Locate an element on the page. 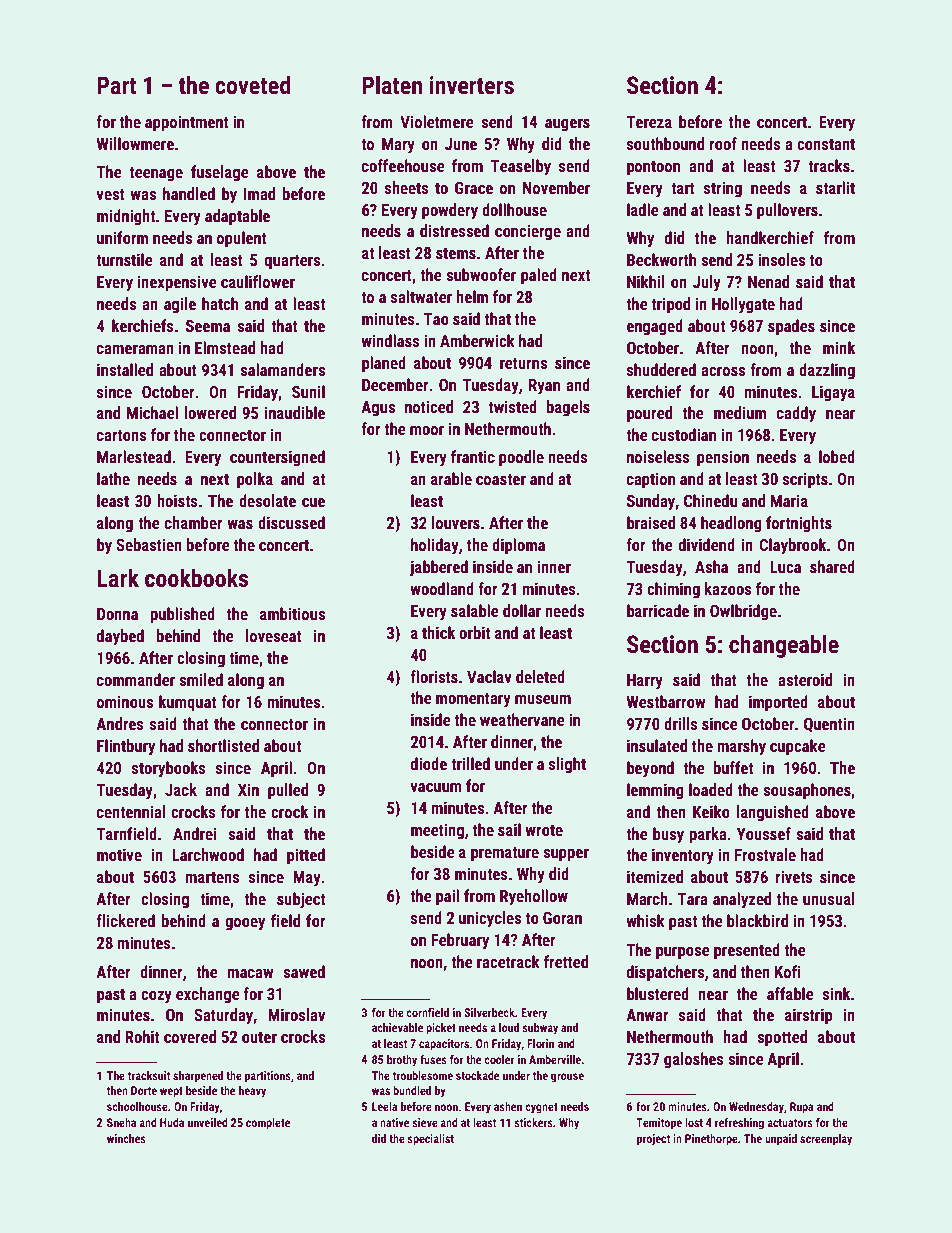 The height and width of the image is (1233, 952). pail is located at coordinates (447, 897).
